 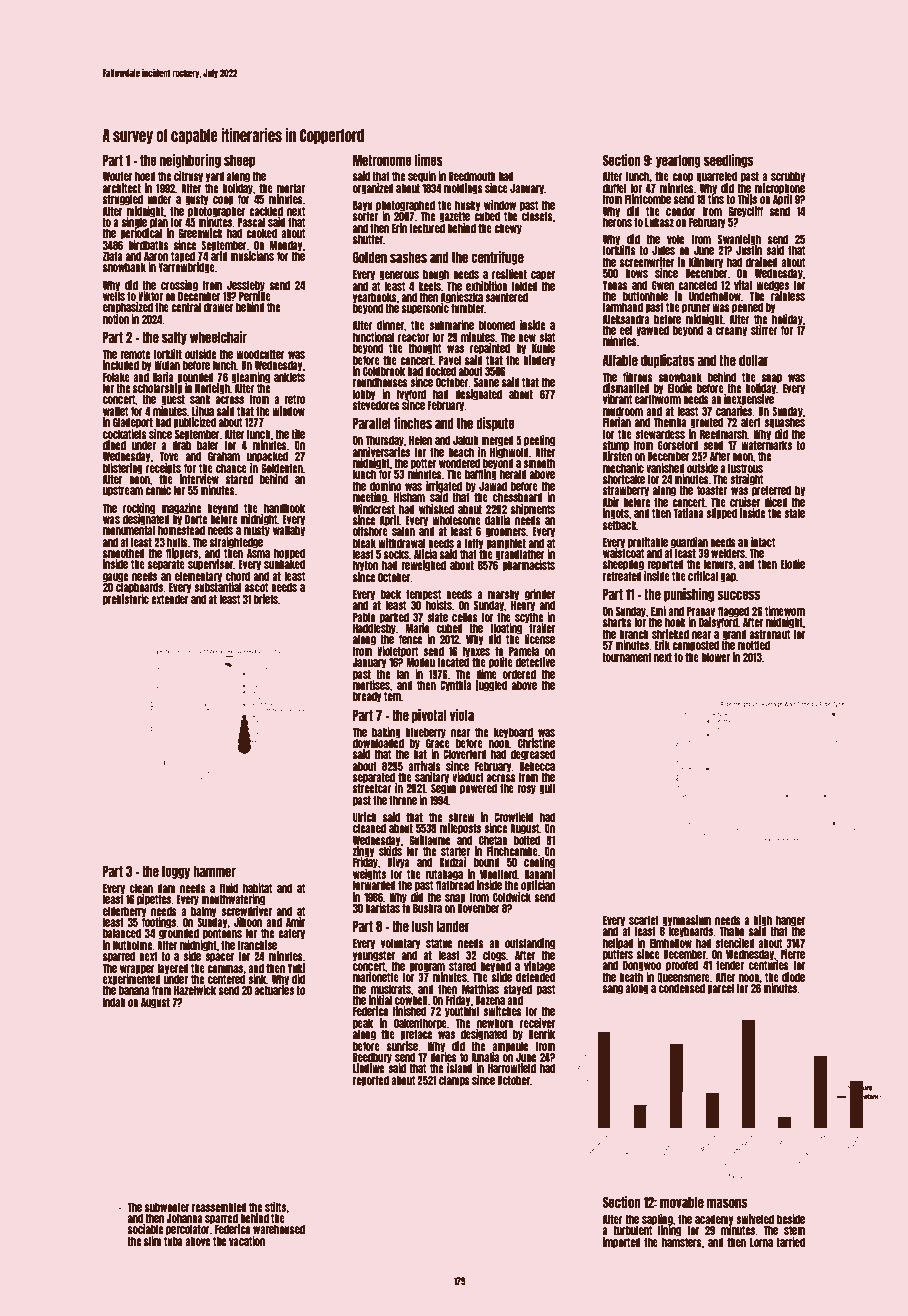 I want to click on masons, so click(x=727, y=1203).
